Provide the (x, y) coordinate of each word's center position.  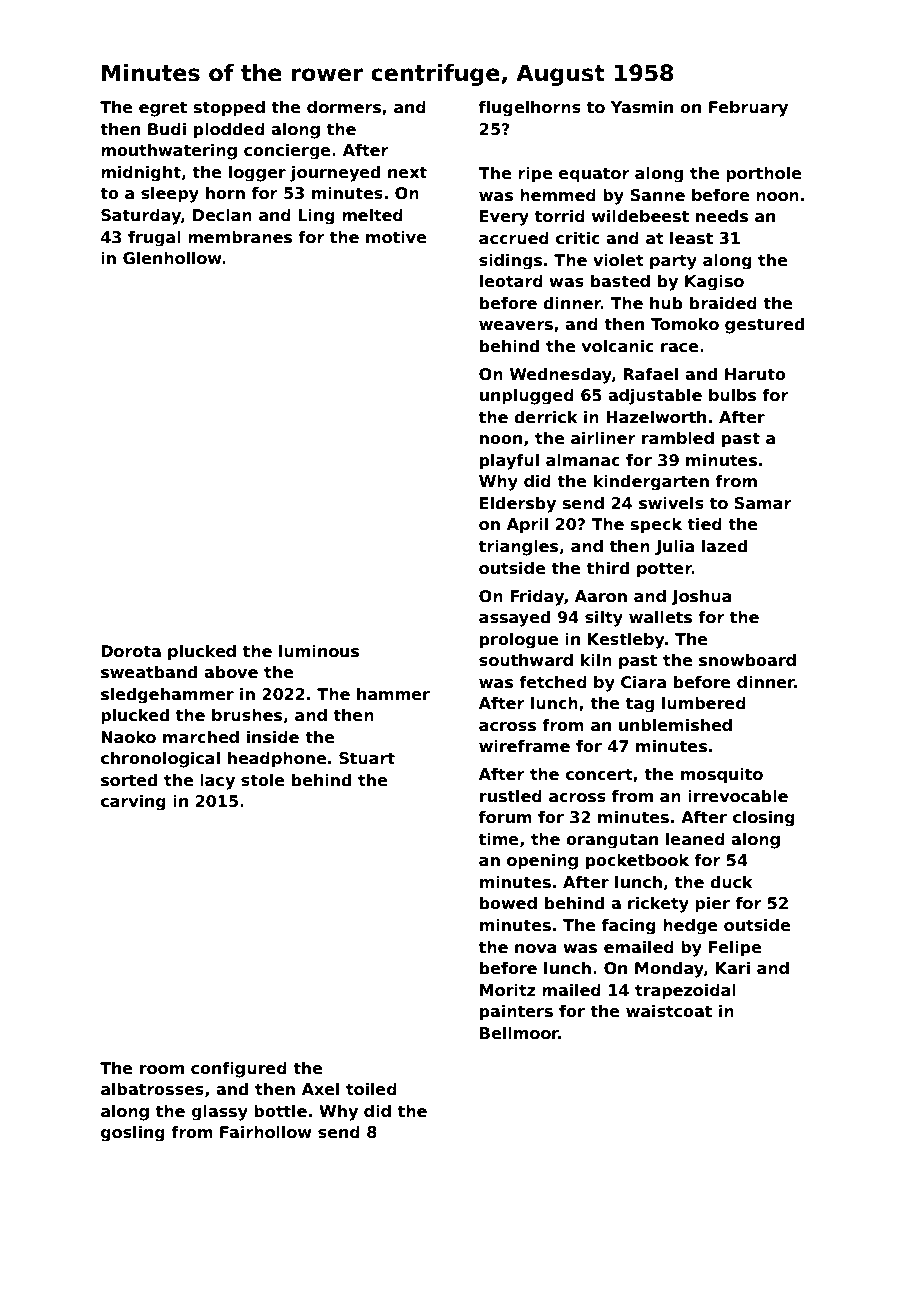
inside (273, 737)
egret (163, 109)
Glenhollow (172, 258)
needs (722, 216)
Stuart (367, 758)
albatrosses (152, 1089)
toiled (371, 1088)
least (691, 238)
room (162, 1069)
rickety (658, 905)
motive (396, 237)
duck (731, 882)
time (499, 839)
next (407, 172)
